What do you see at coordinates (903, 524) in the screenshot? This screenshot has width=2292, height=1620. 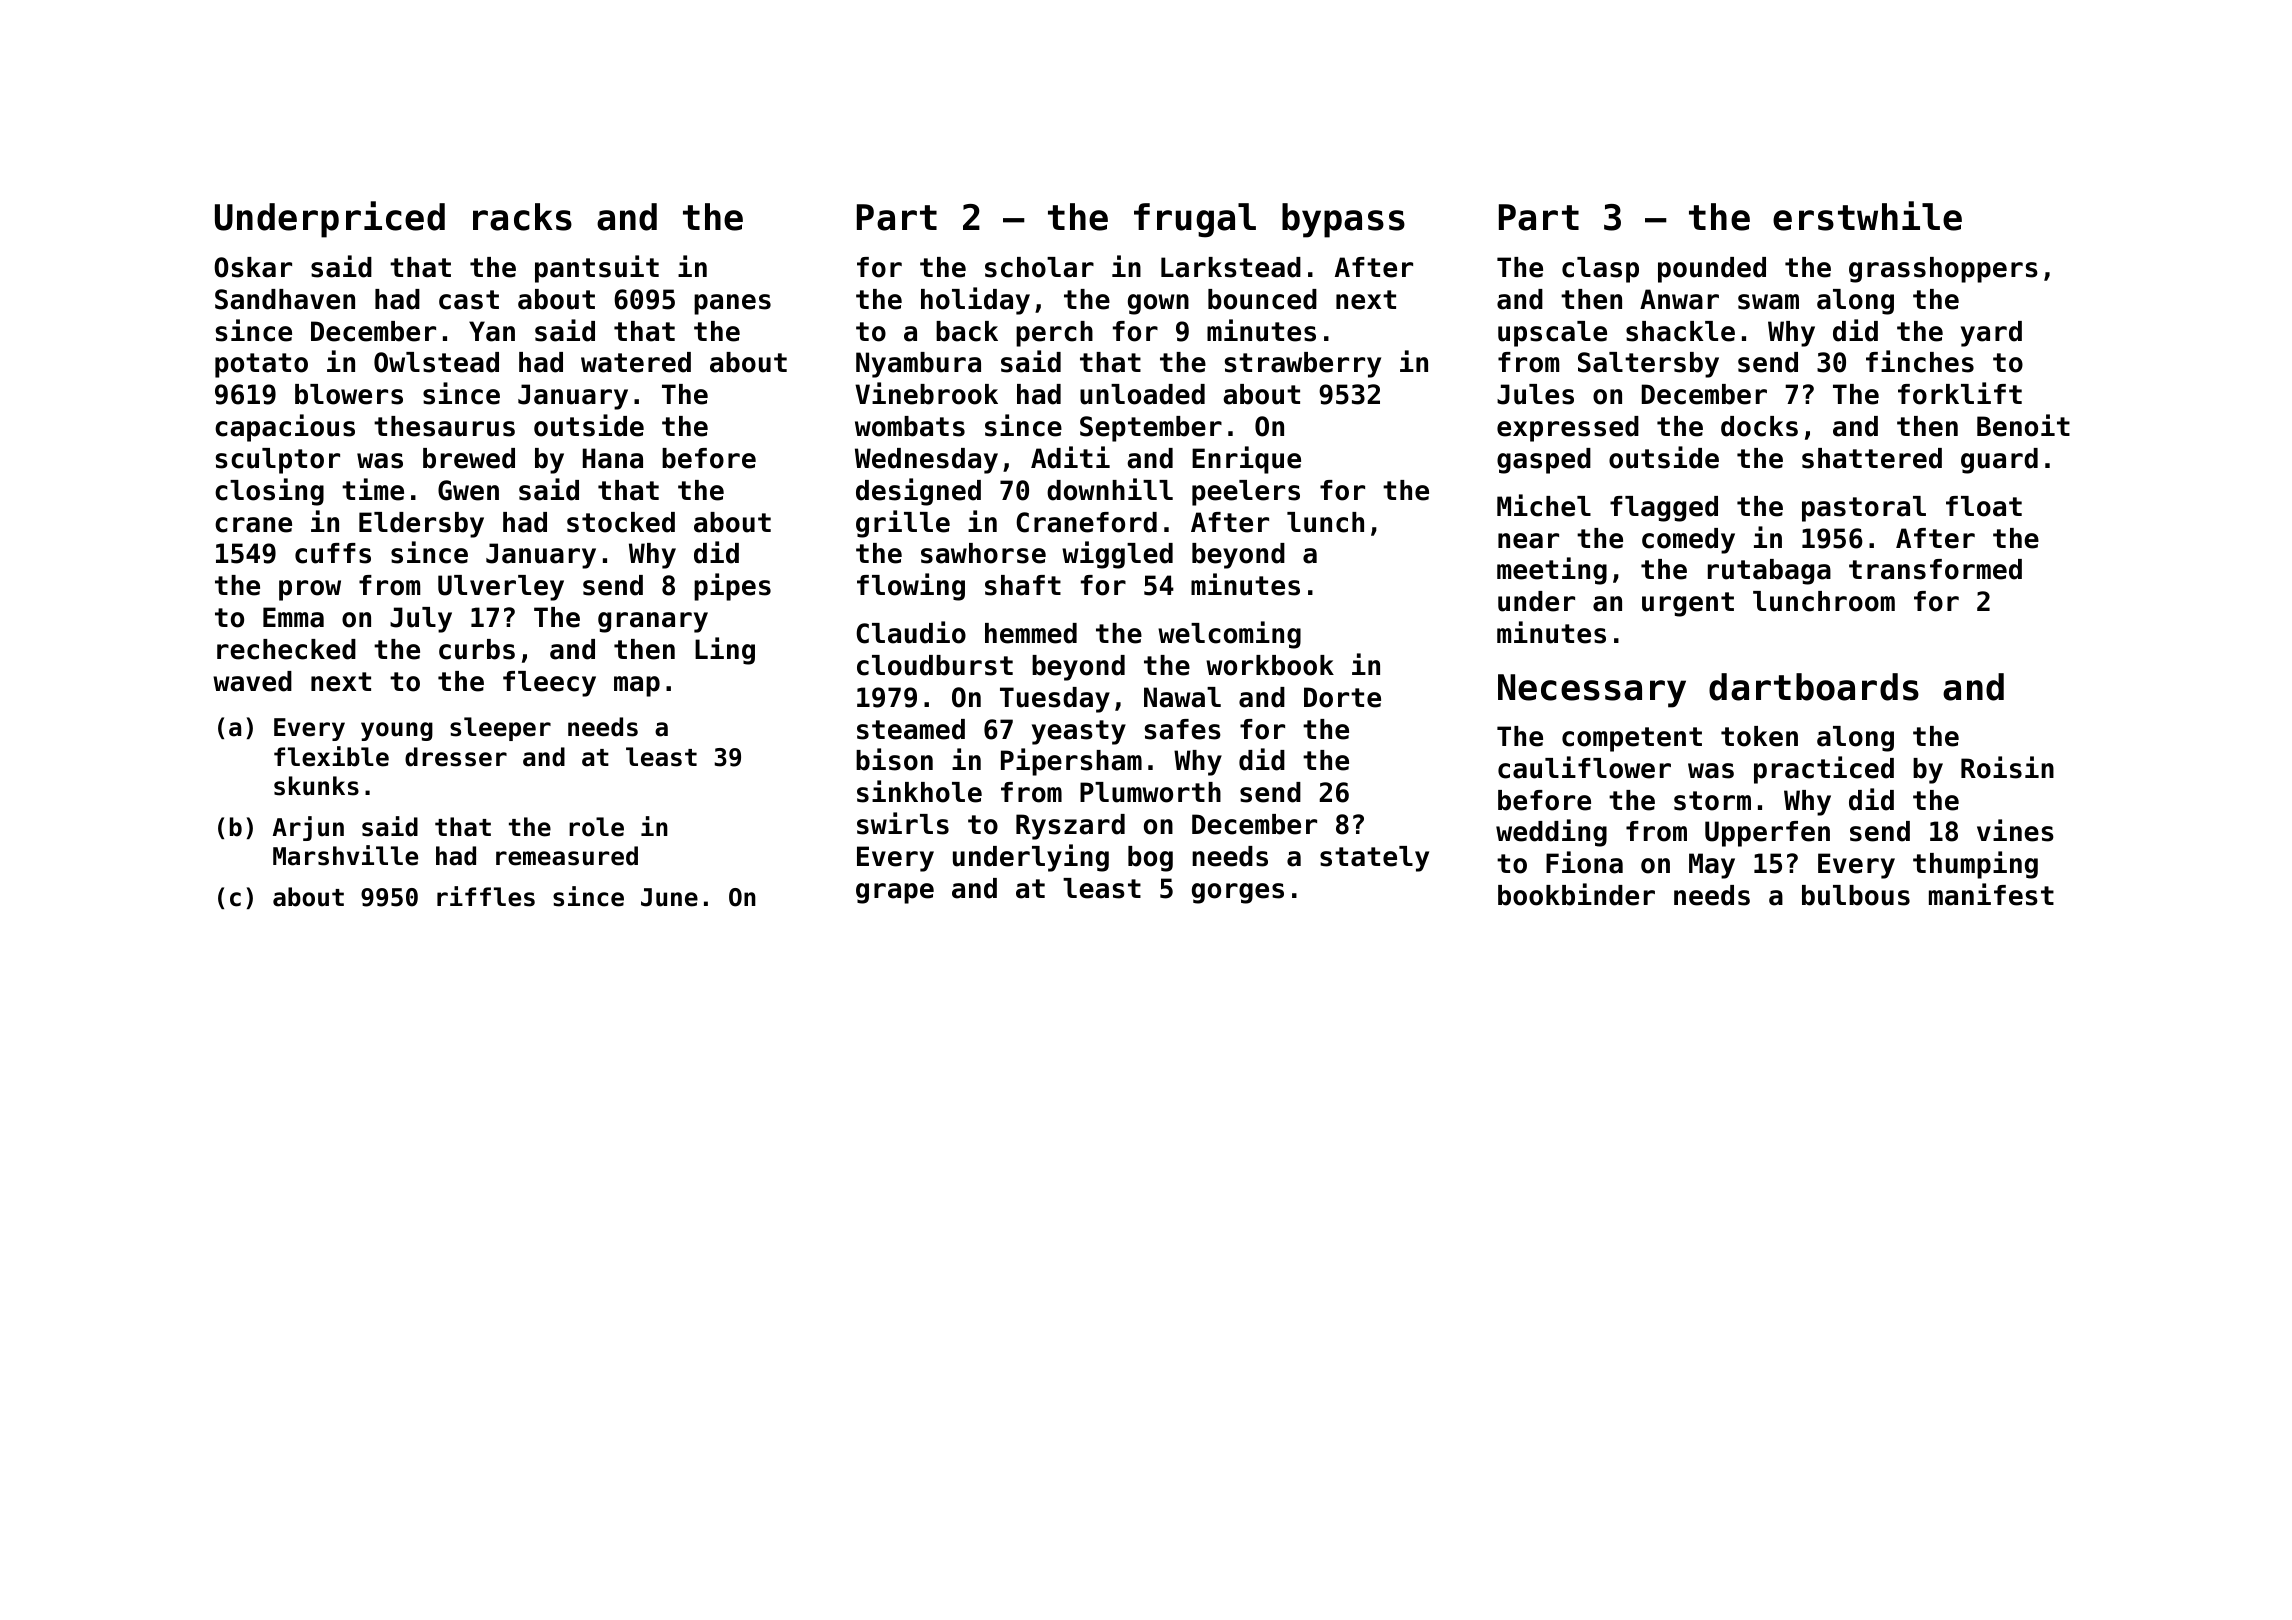 I see `grille` at bounding box center [903, 524].
